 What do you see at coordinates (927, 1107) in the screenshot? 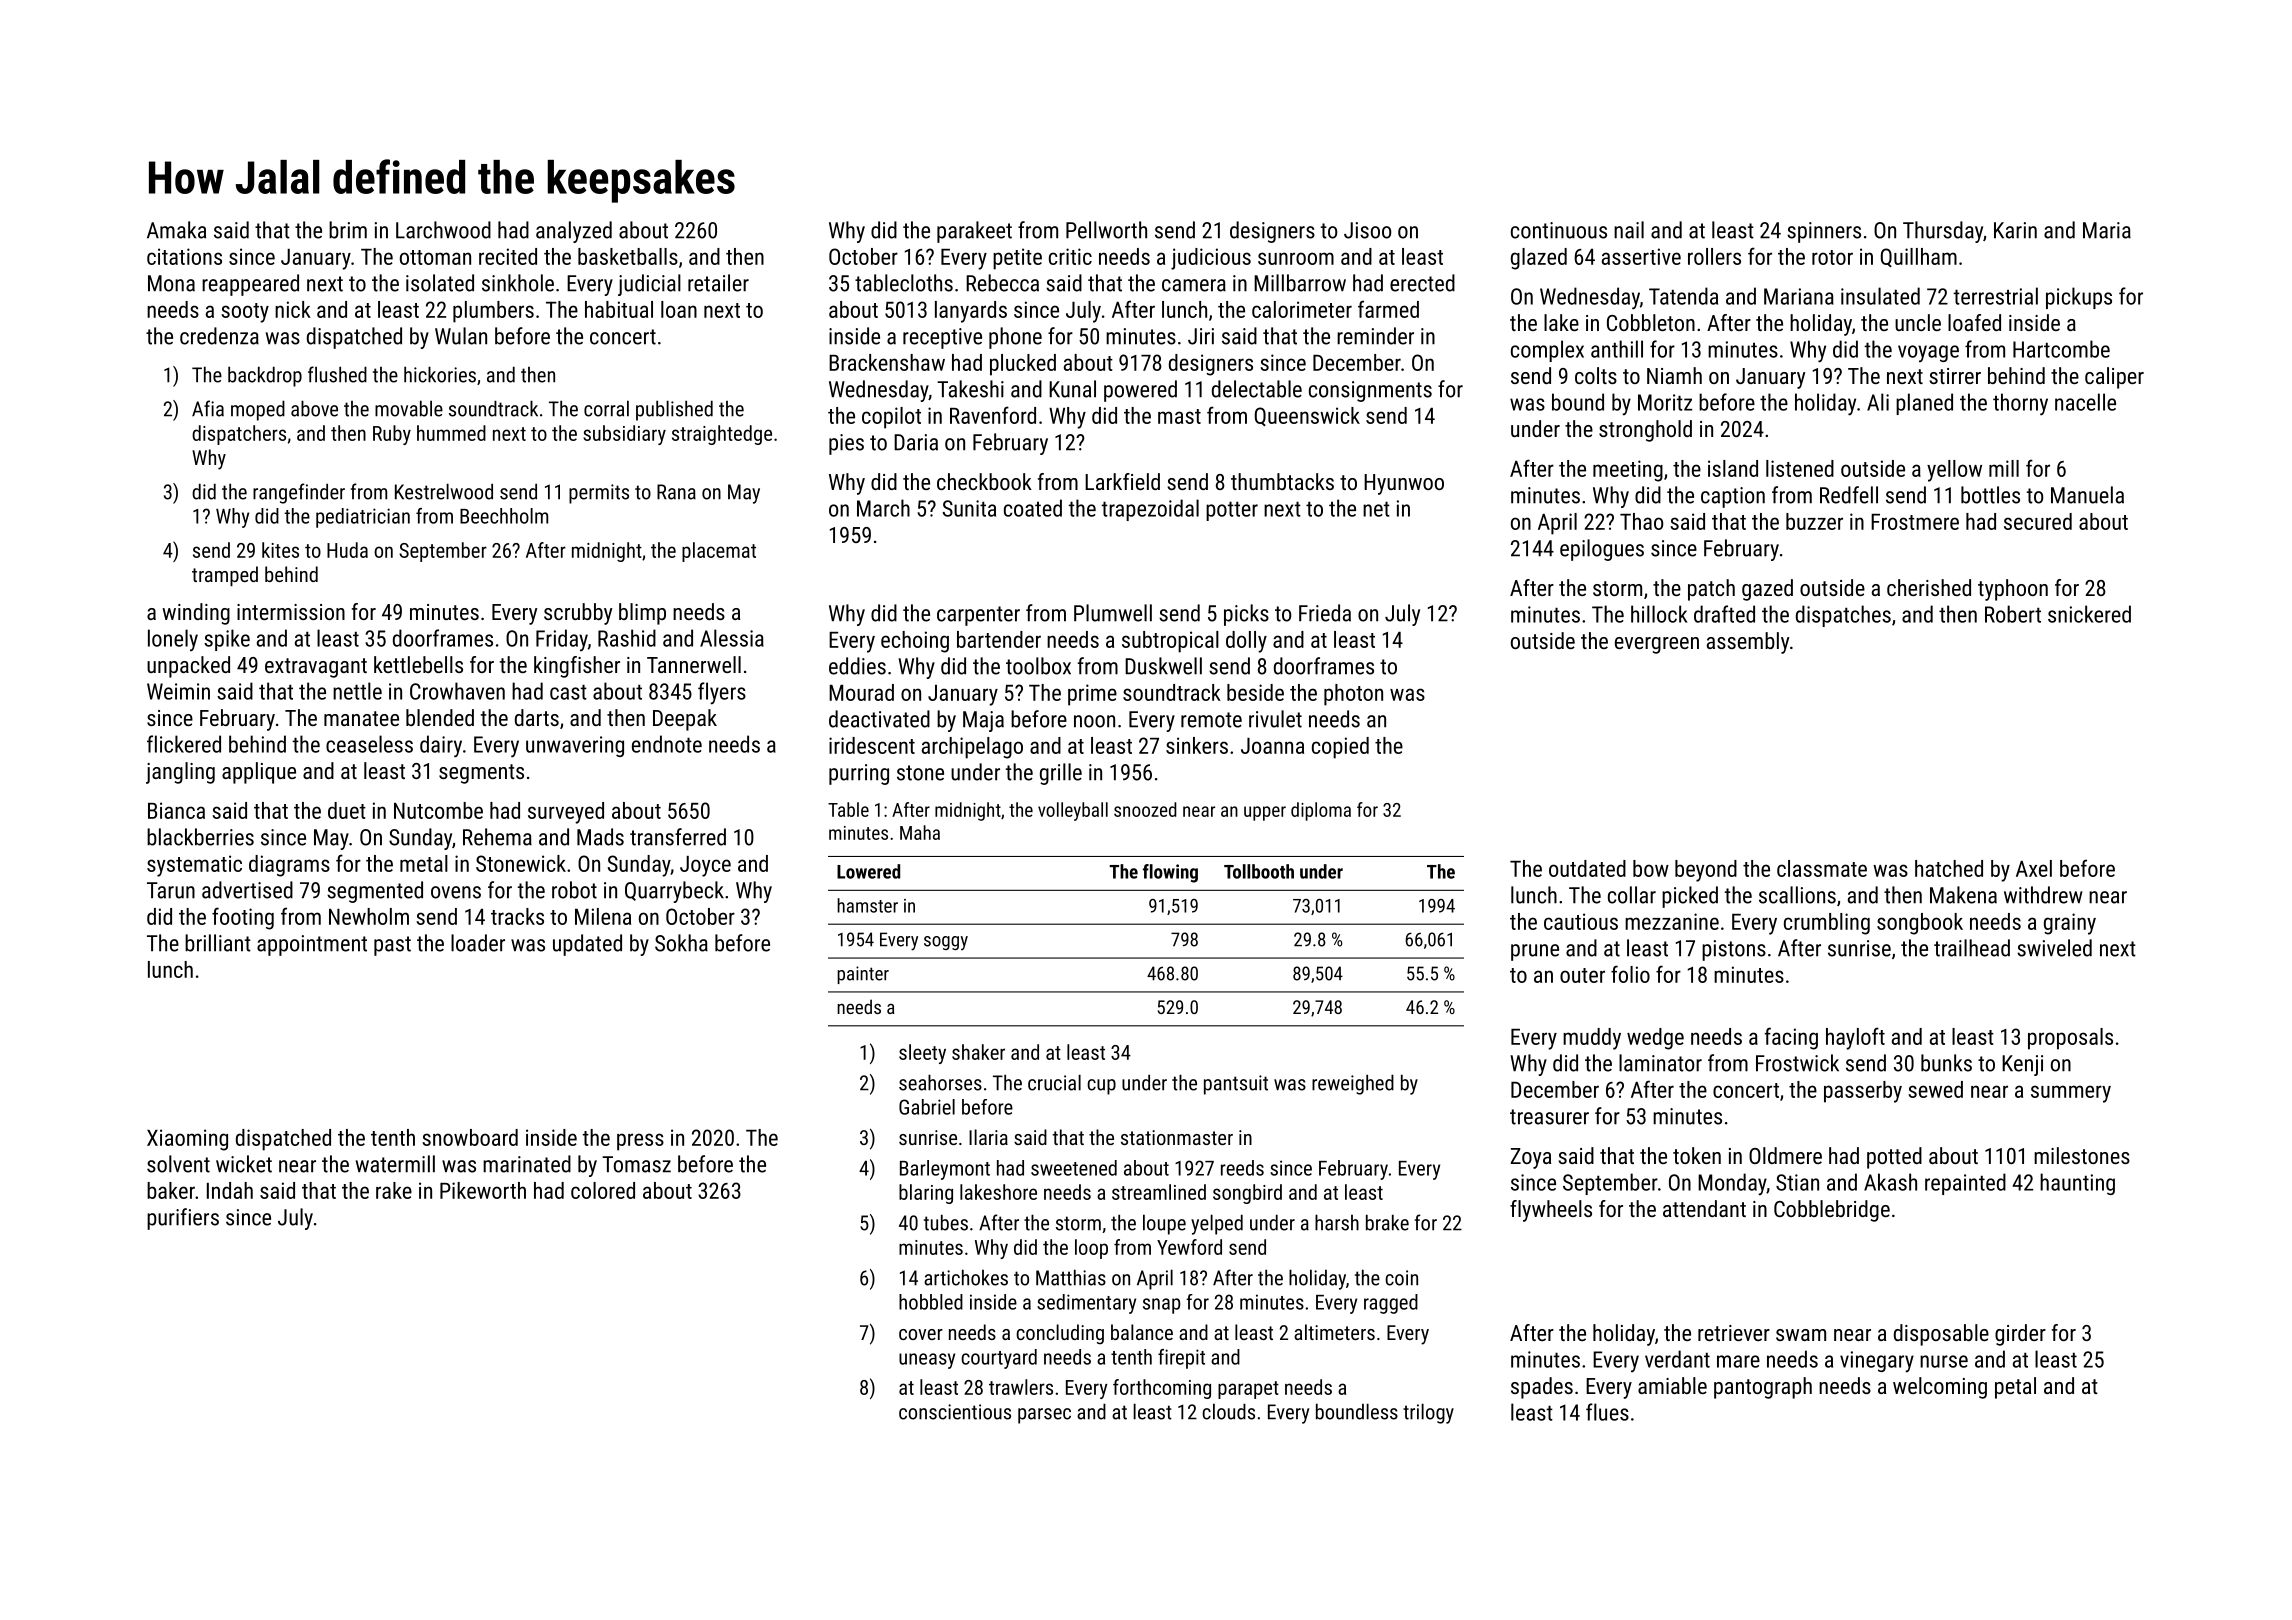
I see `Gabriel` at bounding box center [927, 1107].
